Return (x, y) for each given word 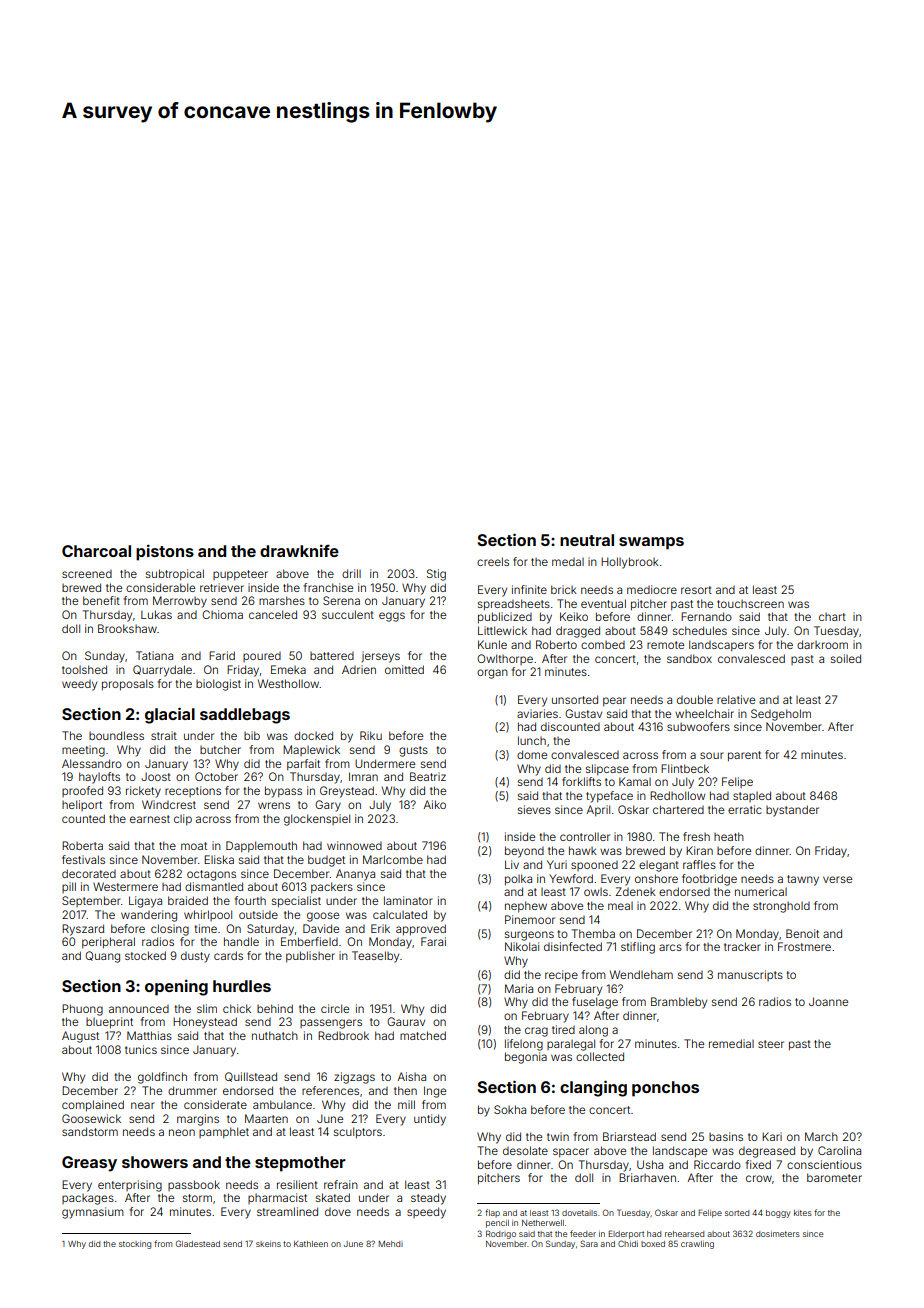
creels (493, 561)
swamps (651, 543)
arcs (670, 947)
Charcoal (96, 551)
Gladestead (198, 1243)
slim (207, 1008)
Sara (589, 1243)
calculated (400, 914)
